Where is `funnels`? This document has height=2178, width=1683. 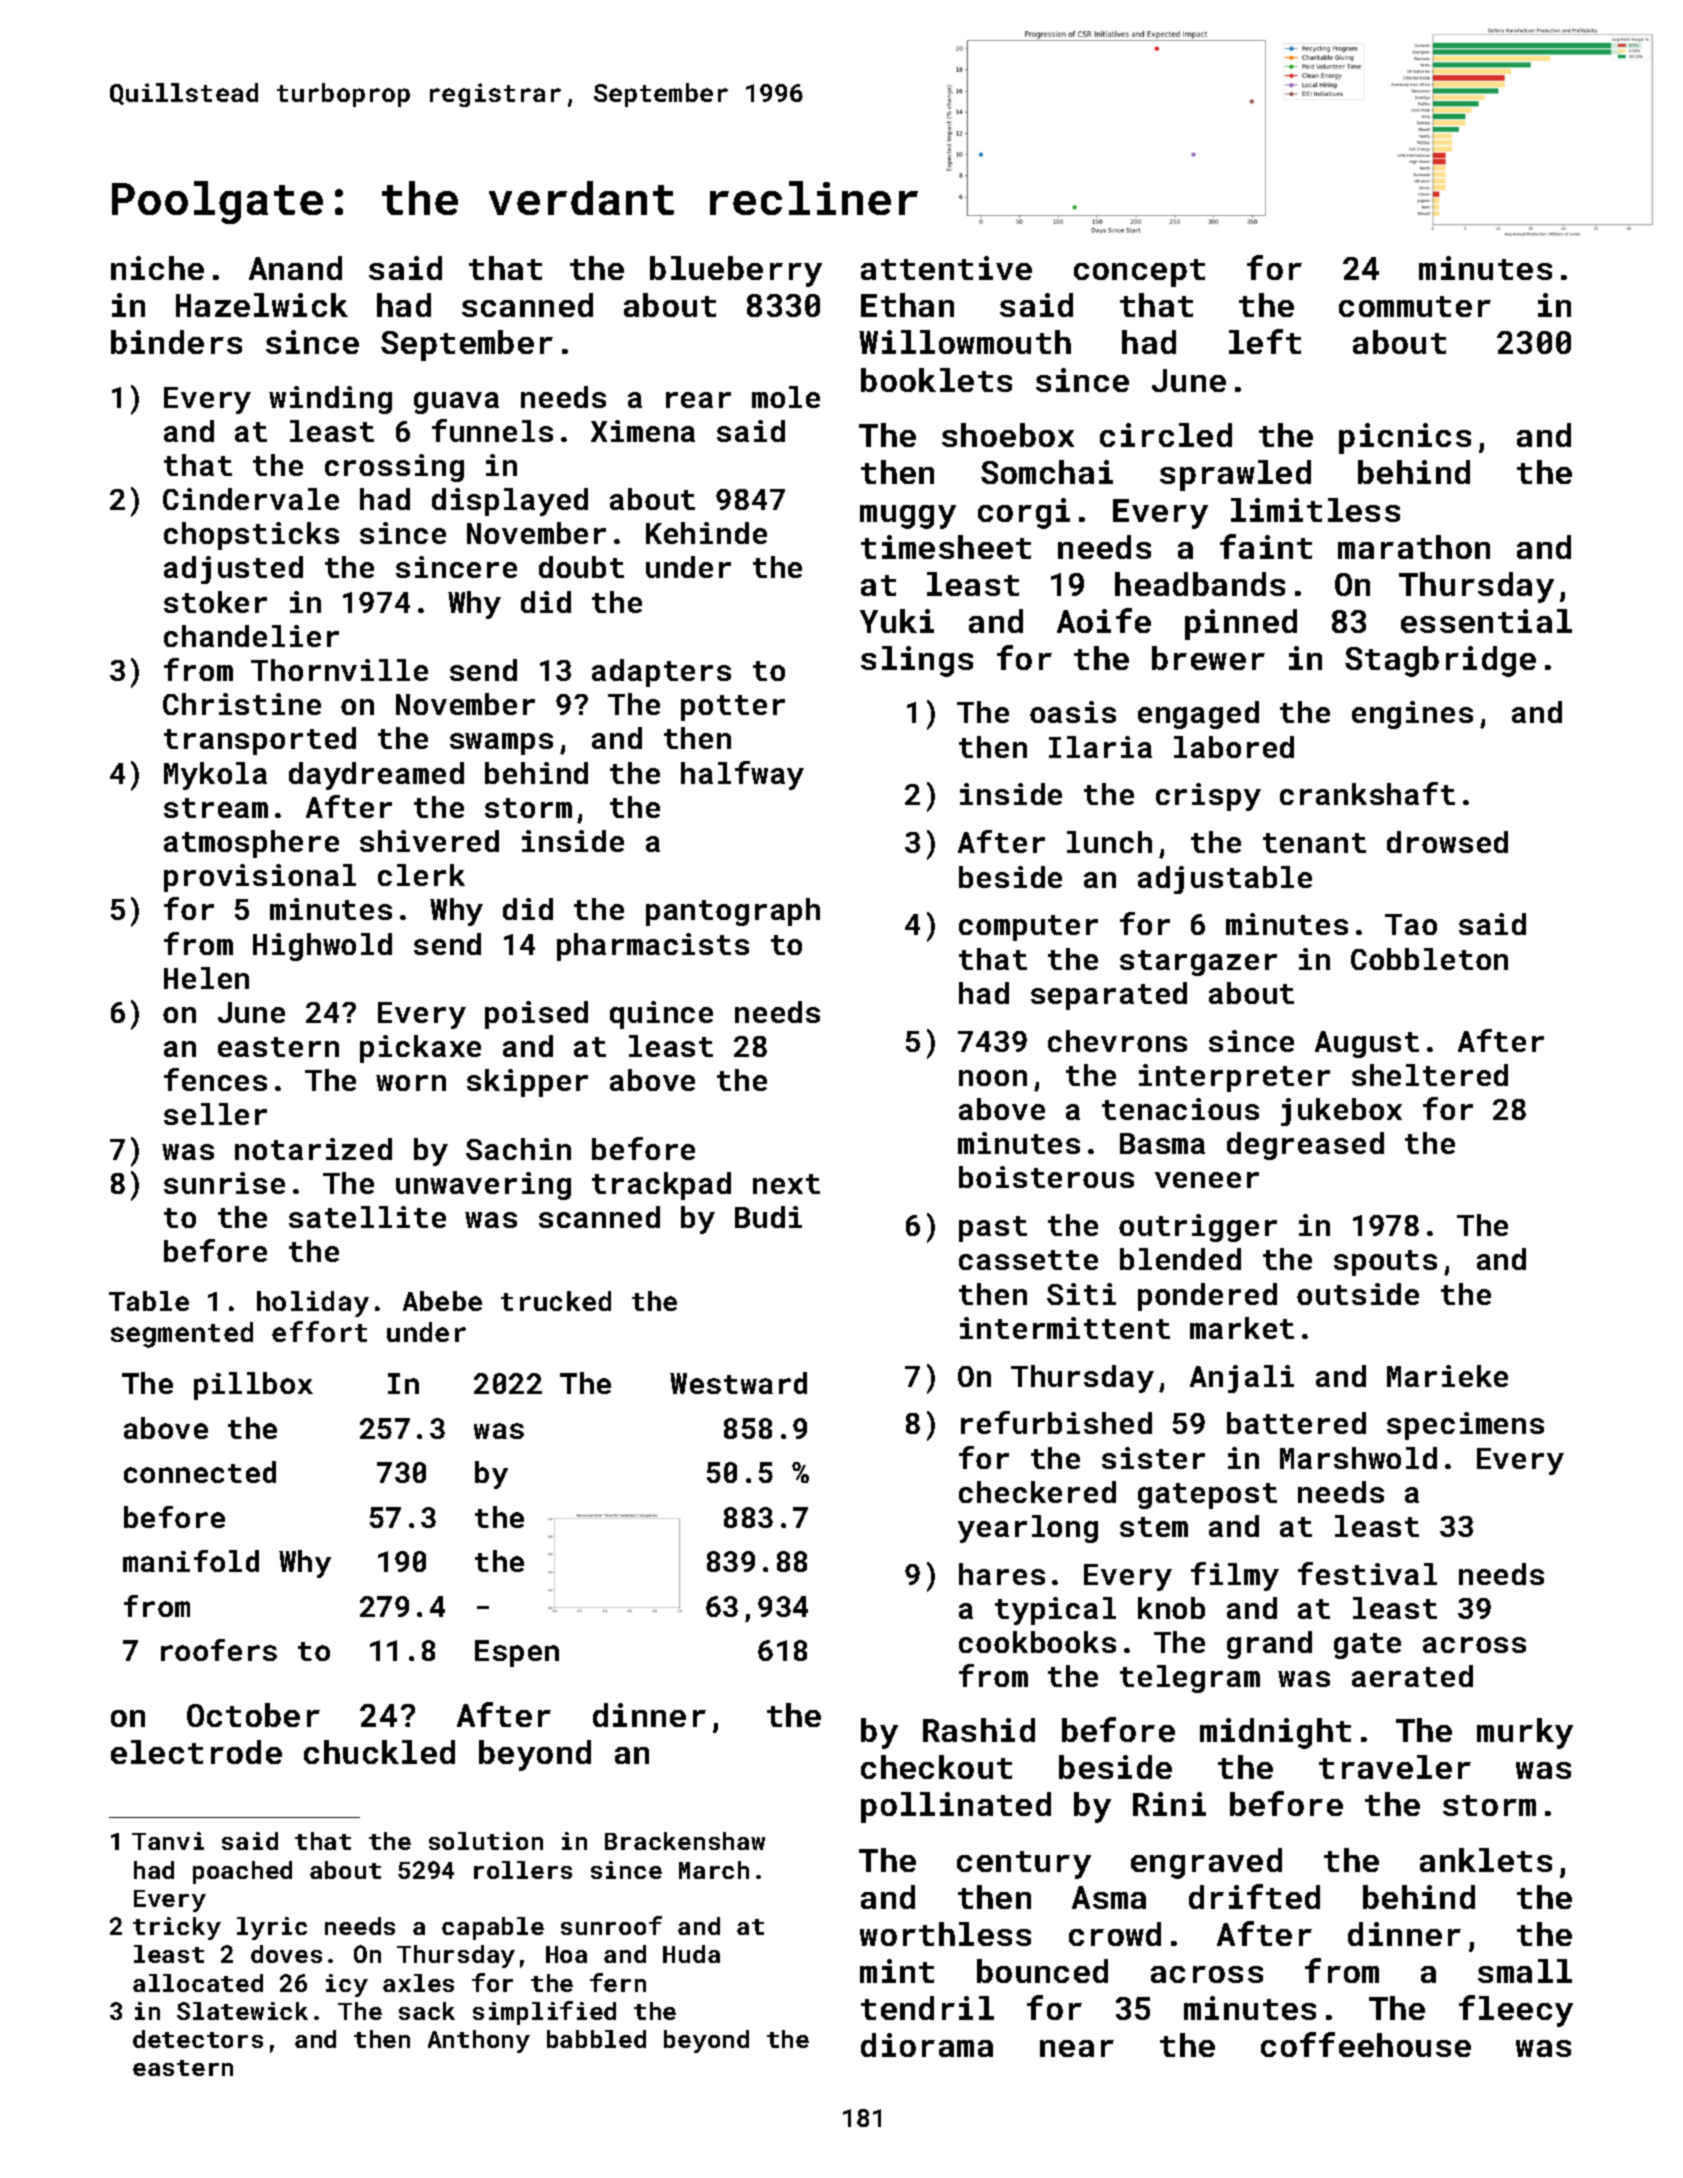
funnels is located at coordinates (492, 430).
